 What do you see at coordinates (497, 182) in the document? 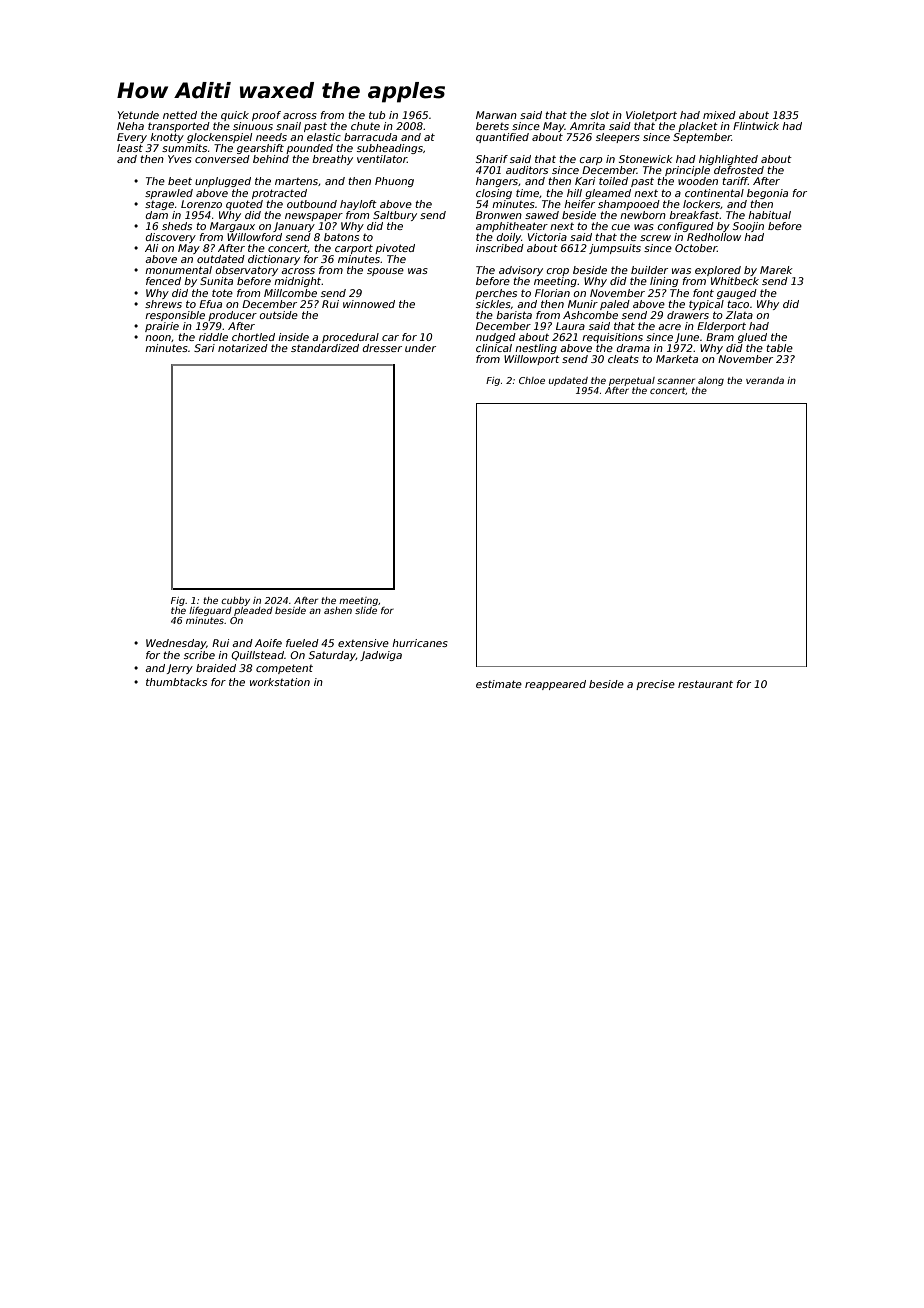
I see `hangers` at bounding box center [497, 182].
